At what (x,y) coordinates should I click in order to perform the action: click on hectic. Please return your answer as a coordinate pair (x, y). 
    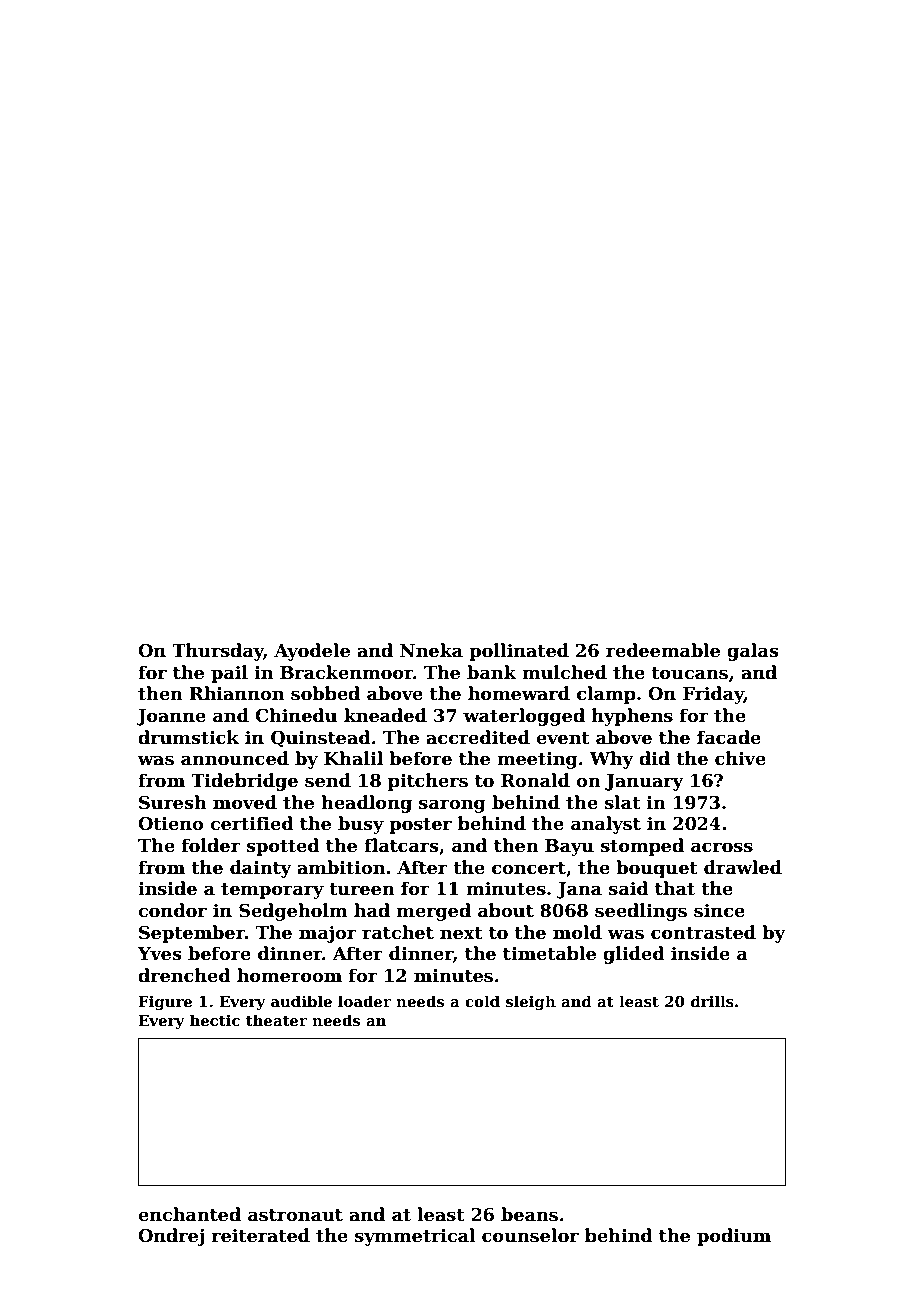
    Looking at the image, I should click on (215, 1020).
